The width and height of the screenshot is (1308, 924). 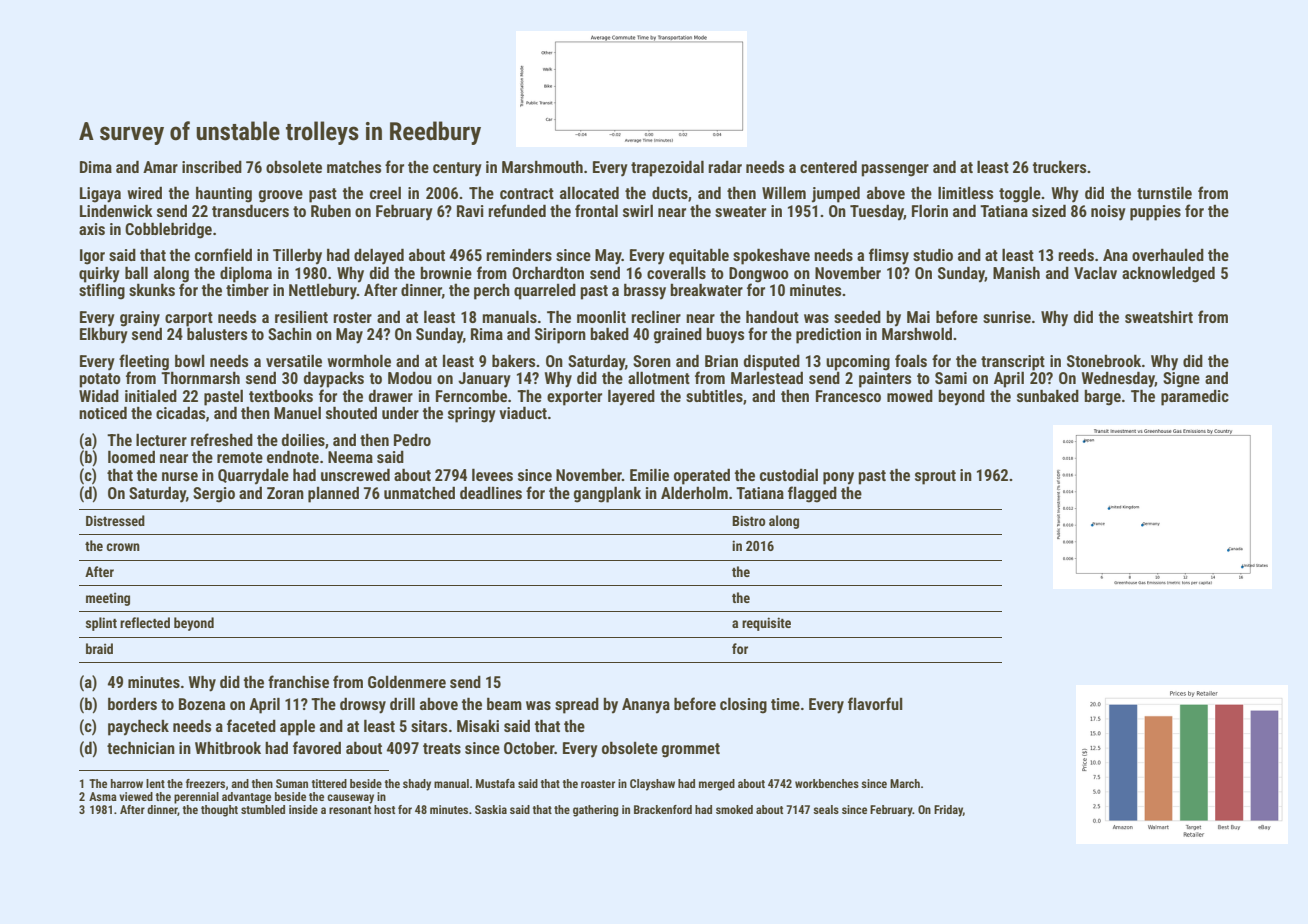 What do you see at coordinates (595, 811) in the screenshot?
I see `gathering` at bounding box center [595, 811].
